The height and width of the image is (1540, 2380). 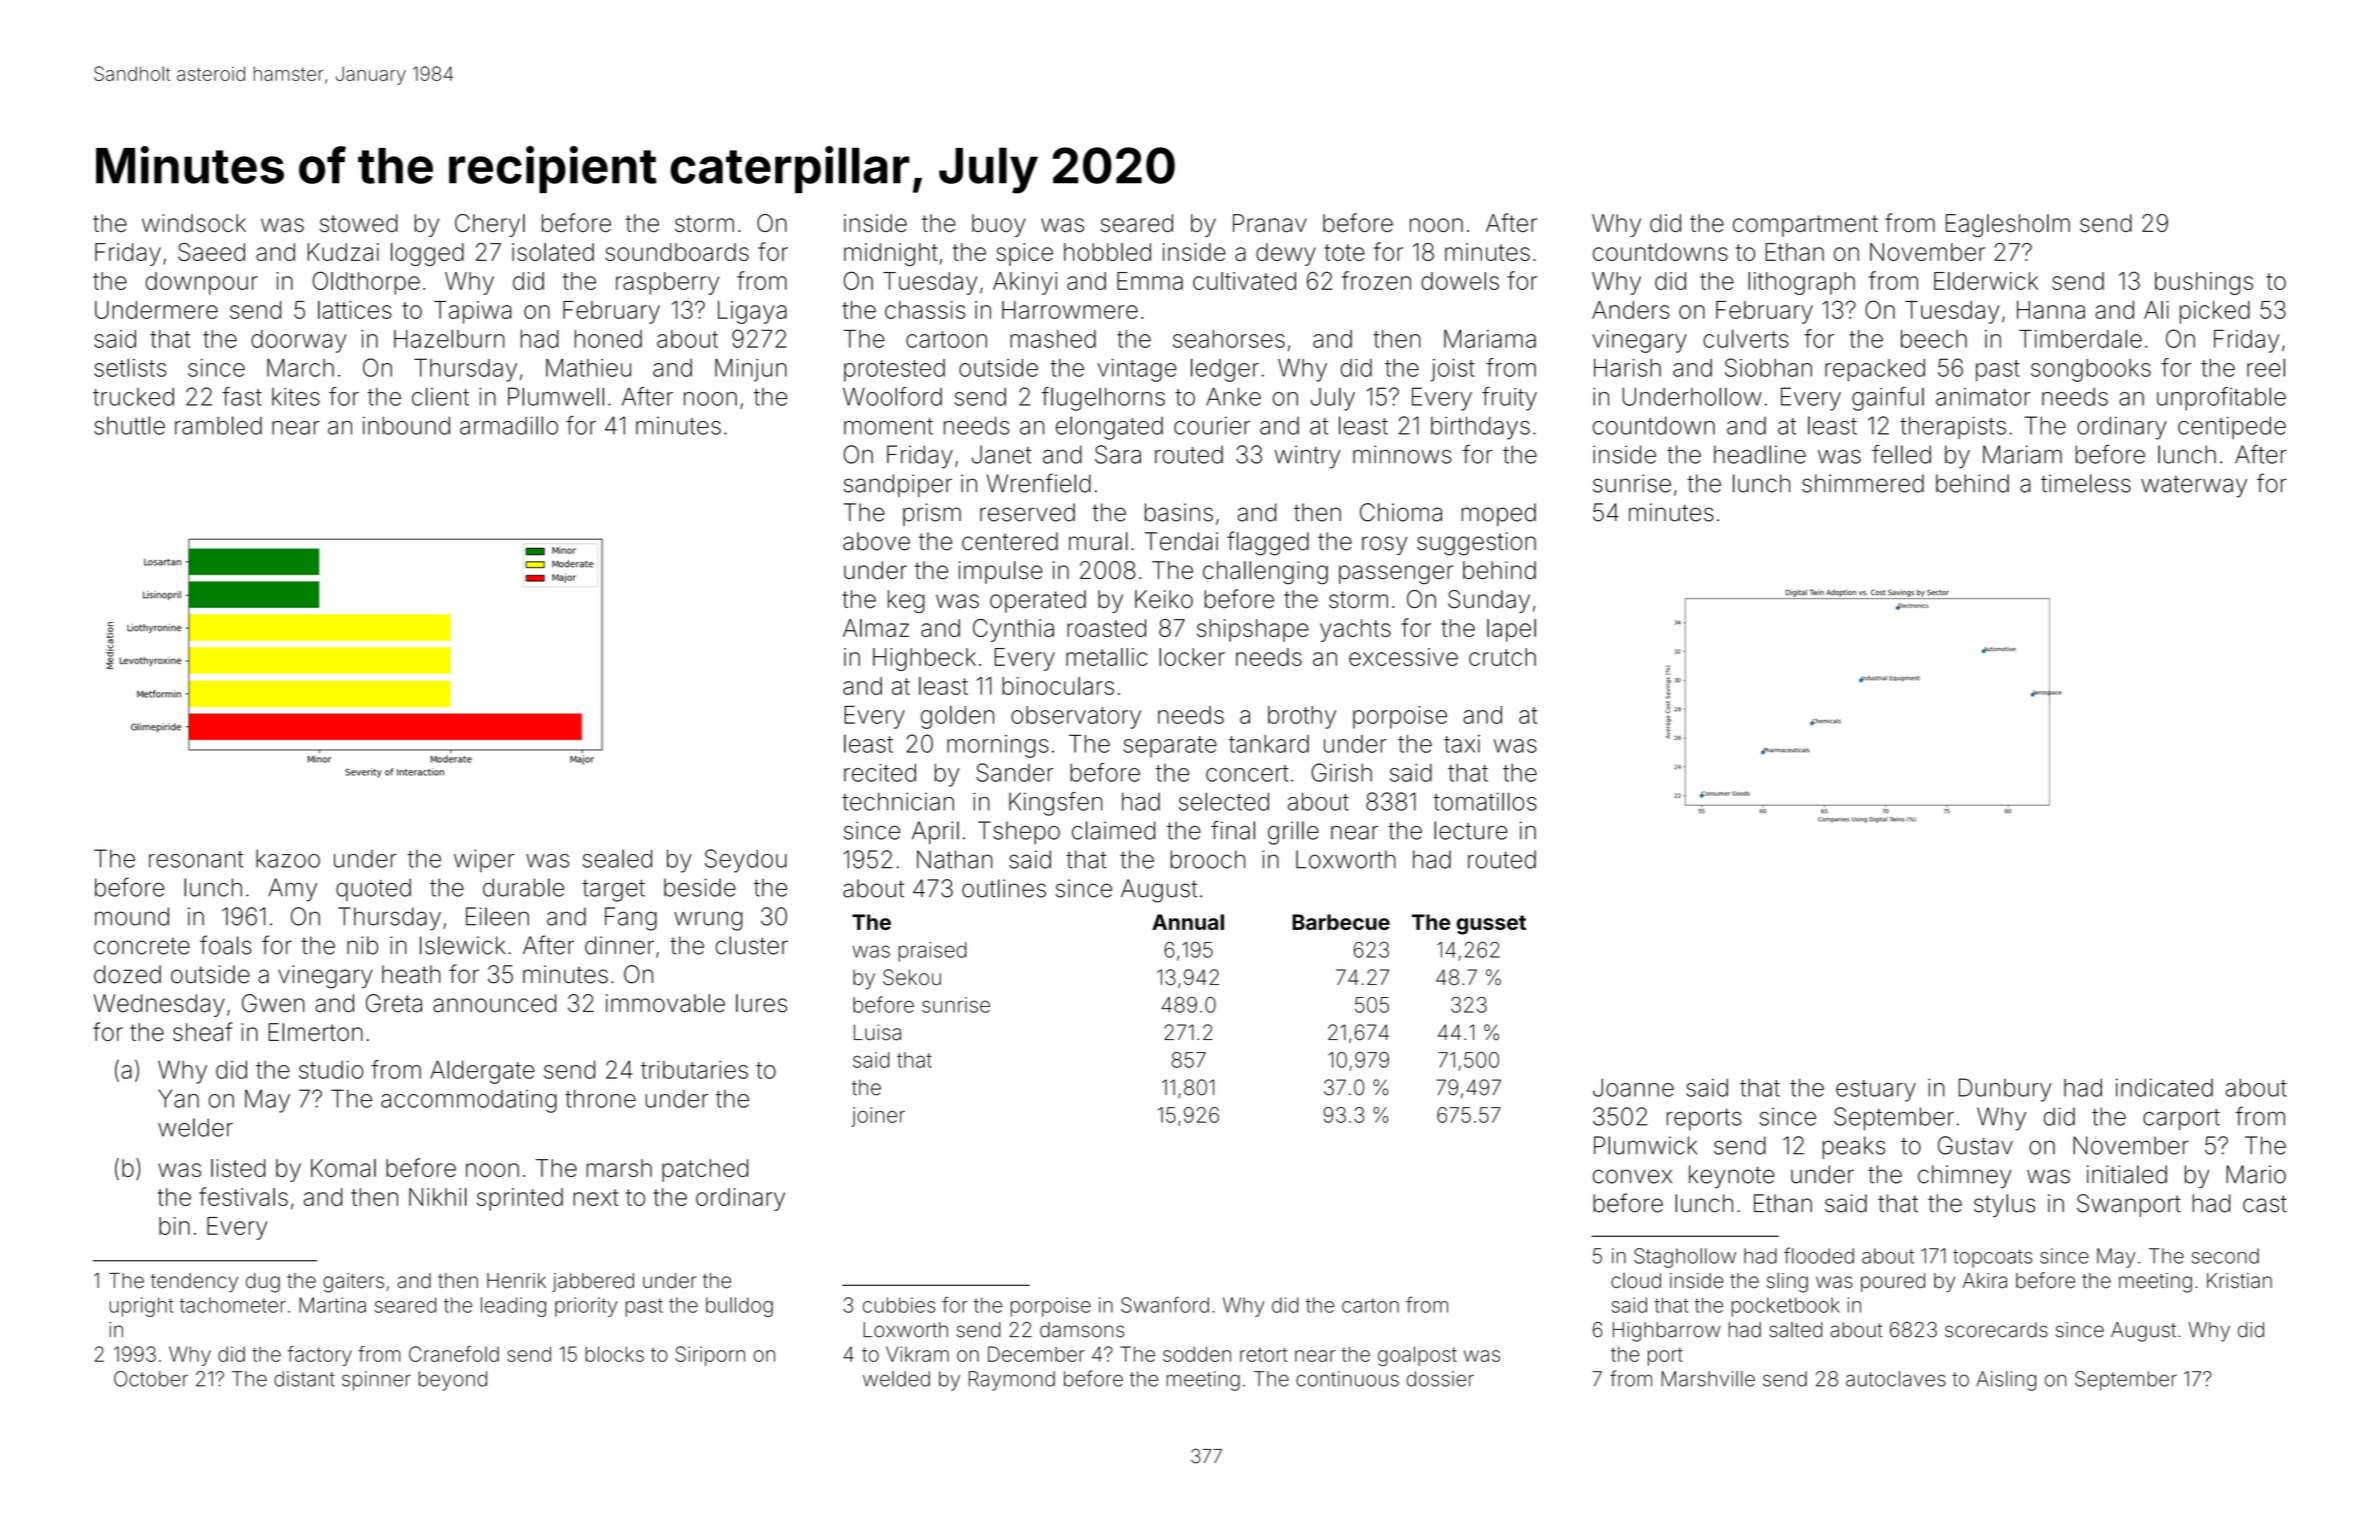 I want to click on distant, so click(x=304, y=1379).
